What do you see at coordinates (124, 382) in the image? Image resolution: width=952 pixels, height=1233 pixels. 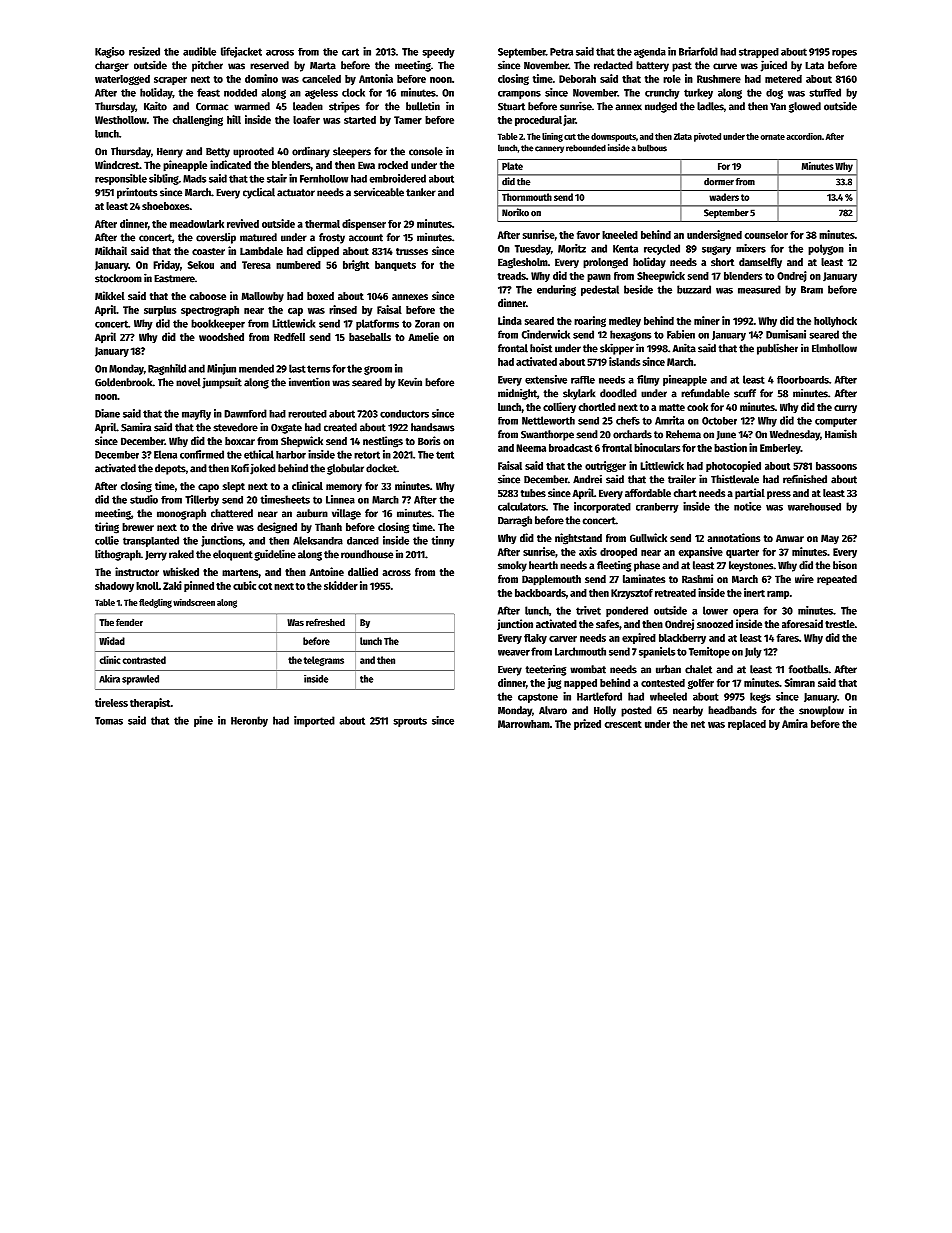 I see `Goldenbrook` at bounding box center [124, 382].
